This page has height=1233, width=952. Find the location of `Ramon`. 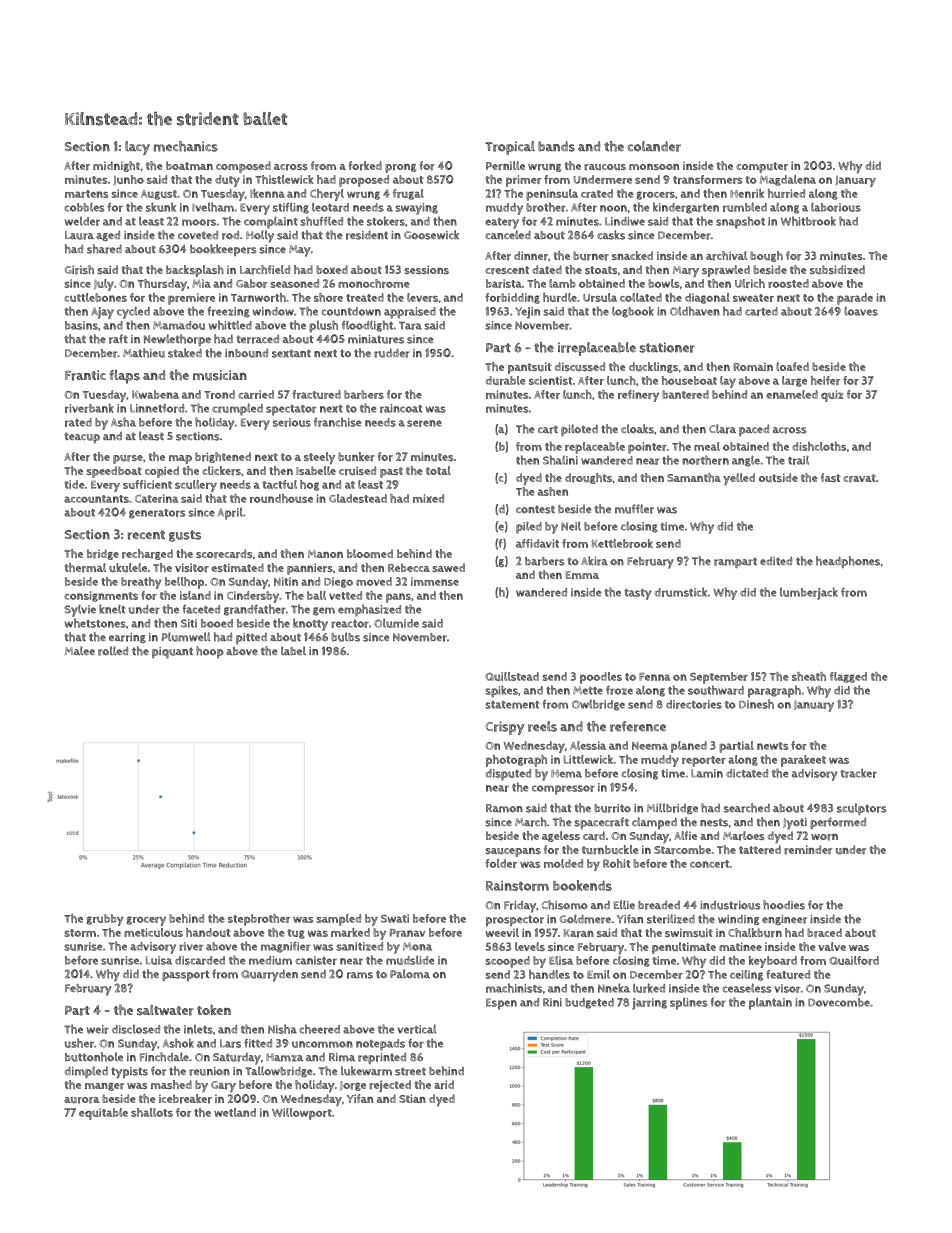

Ramon is located at coordinates (504, 808).
